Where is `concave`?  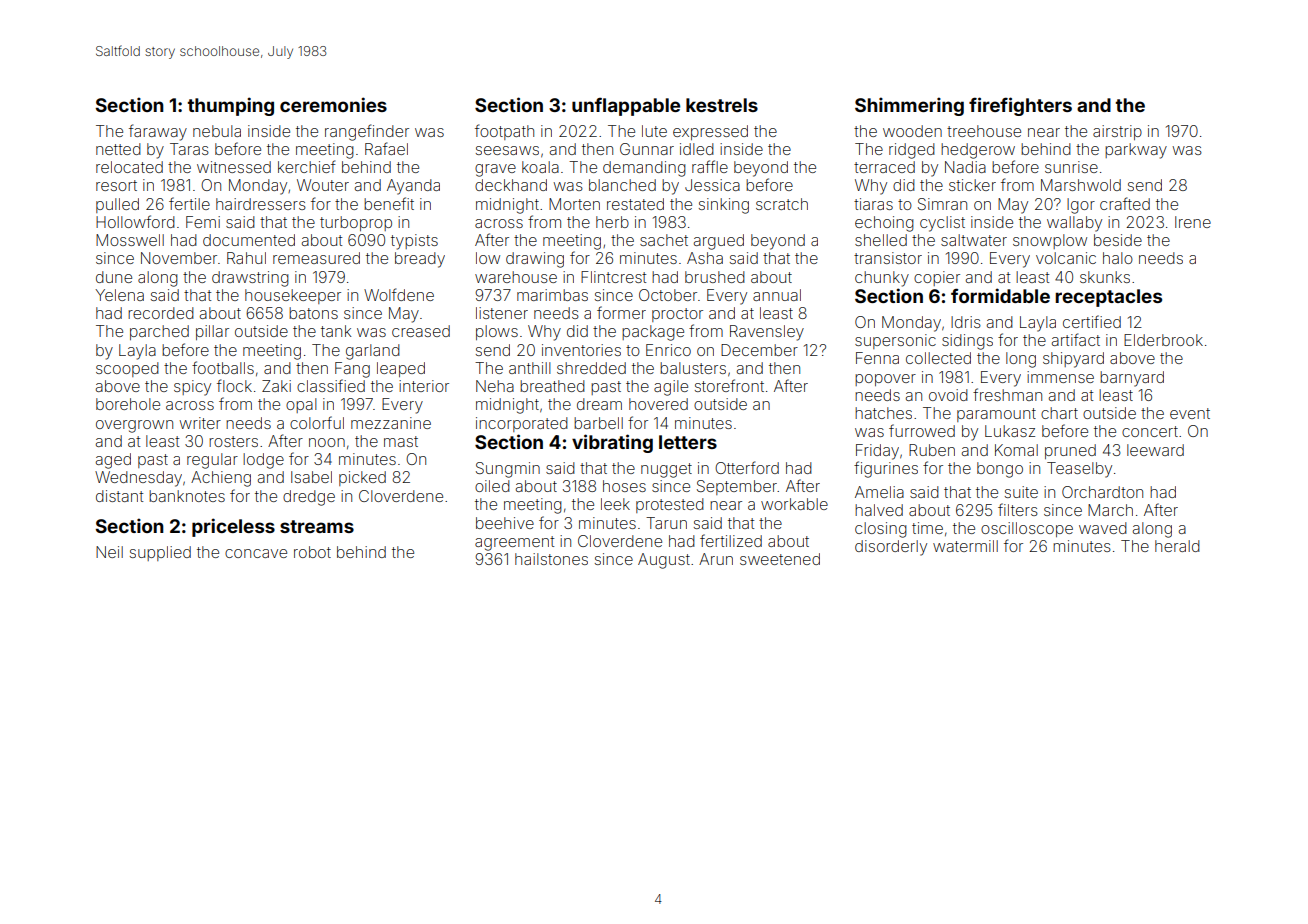
concave is located at coordinates (256, 553).
